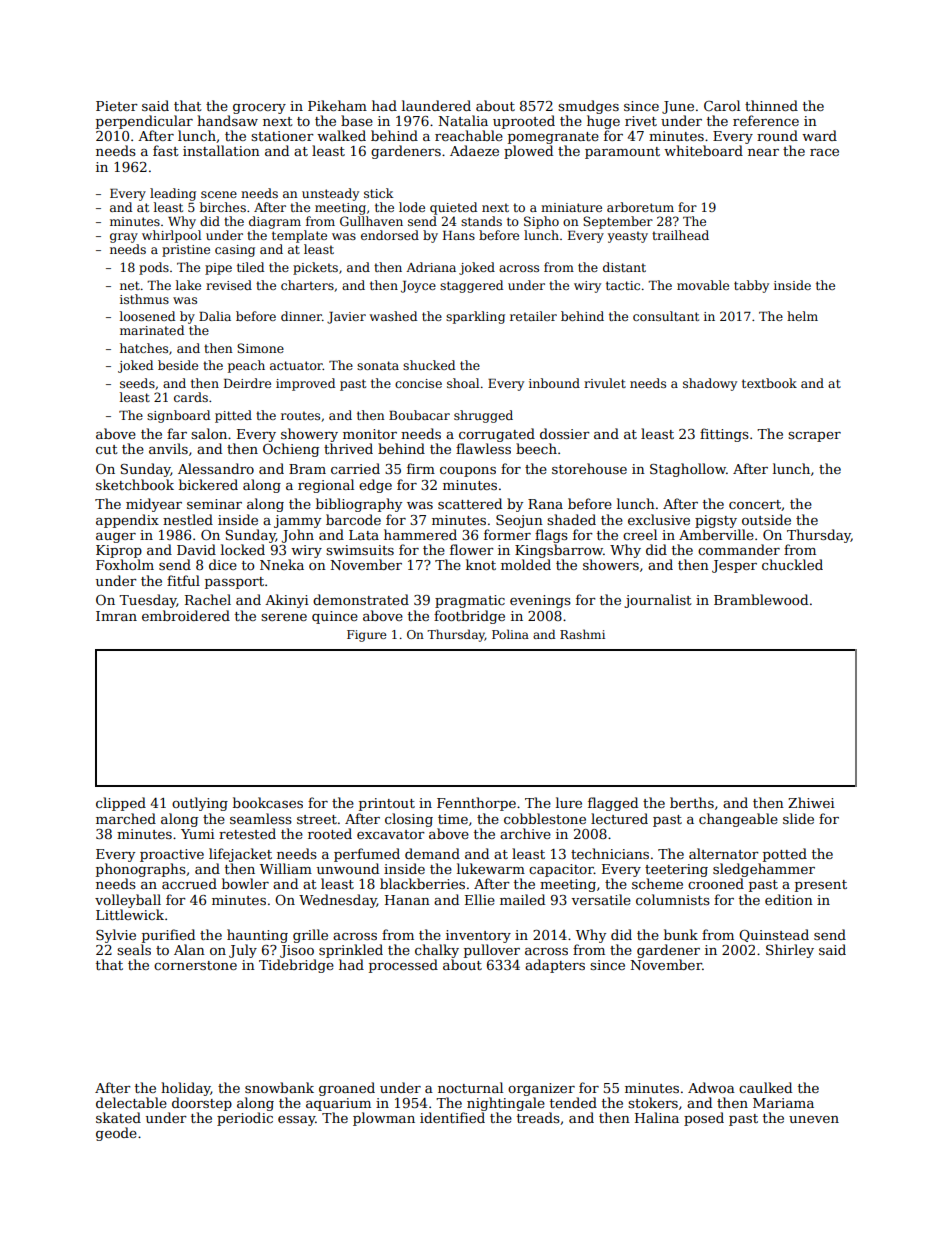 This document has height=1233, width=952. Describe the element at coordinates (116, 1134) in the document. I see `geode` at that location.
